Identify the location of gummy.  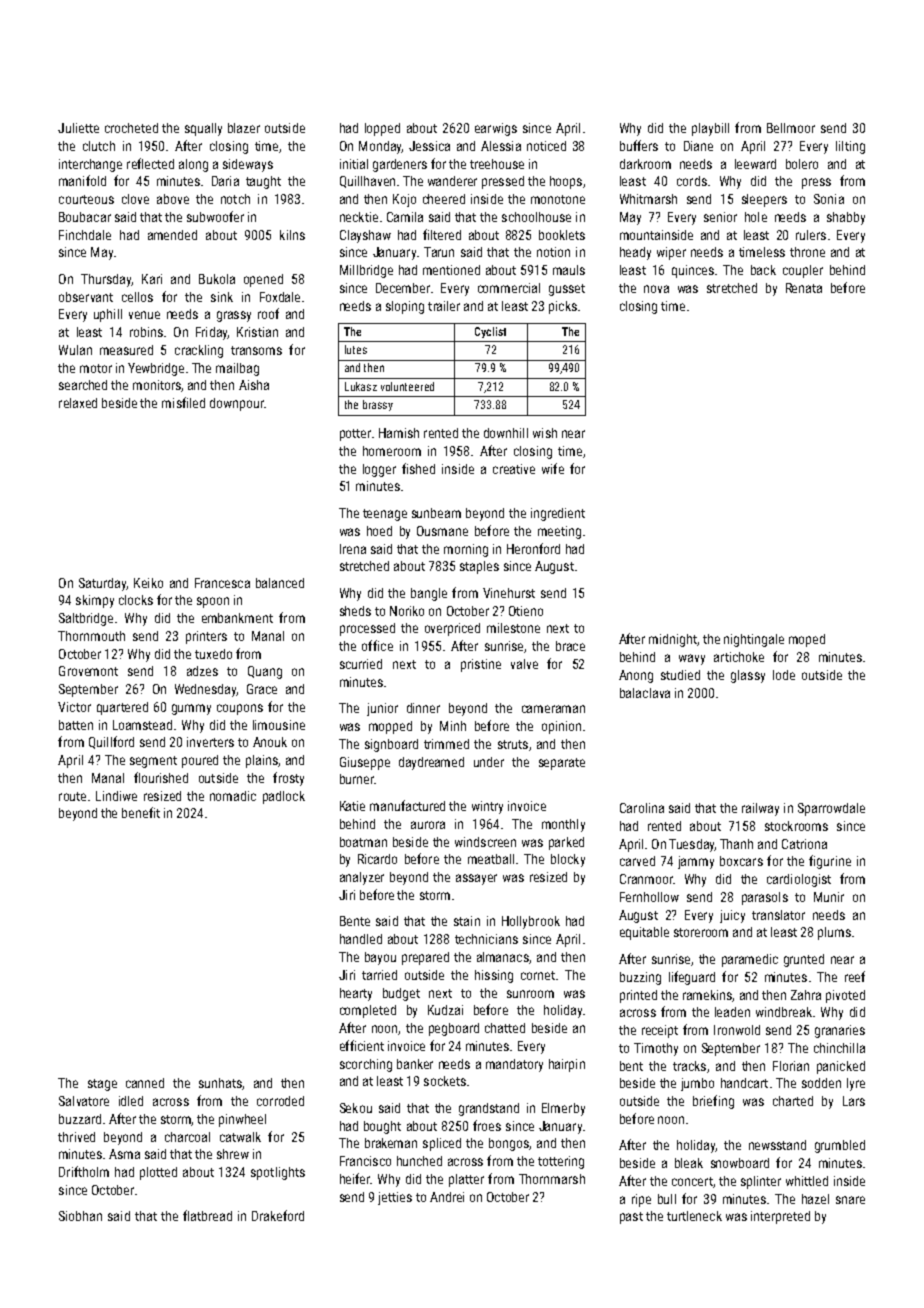
(191, 709).
